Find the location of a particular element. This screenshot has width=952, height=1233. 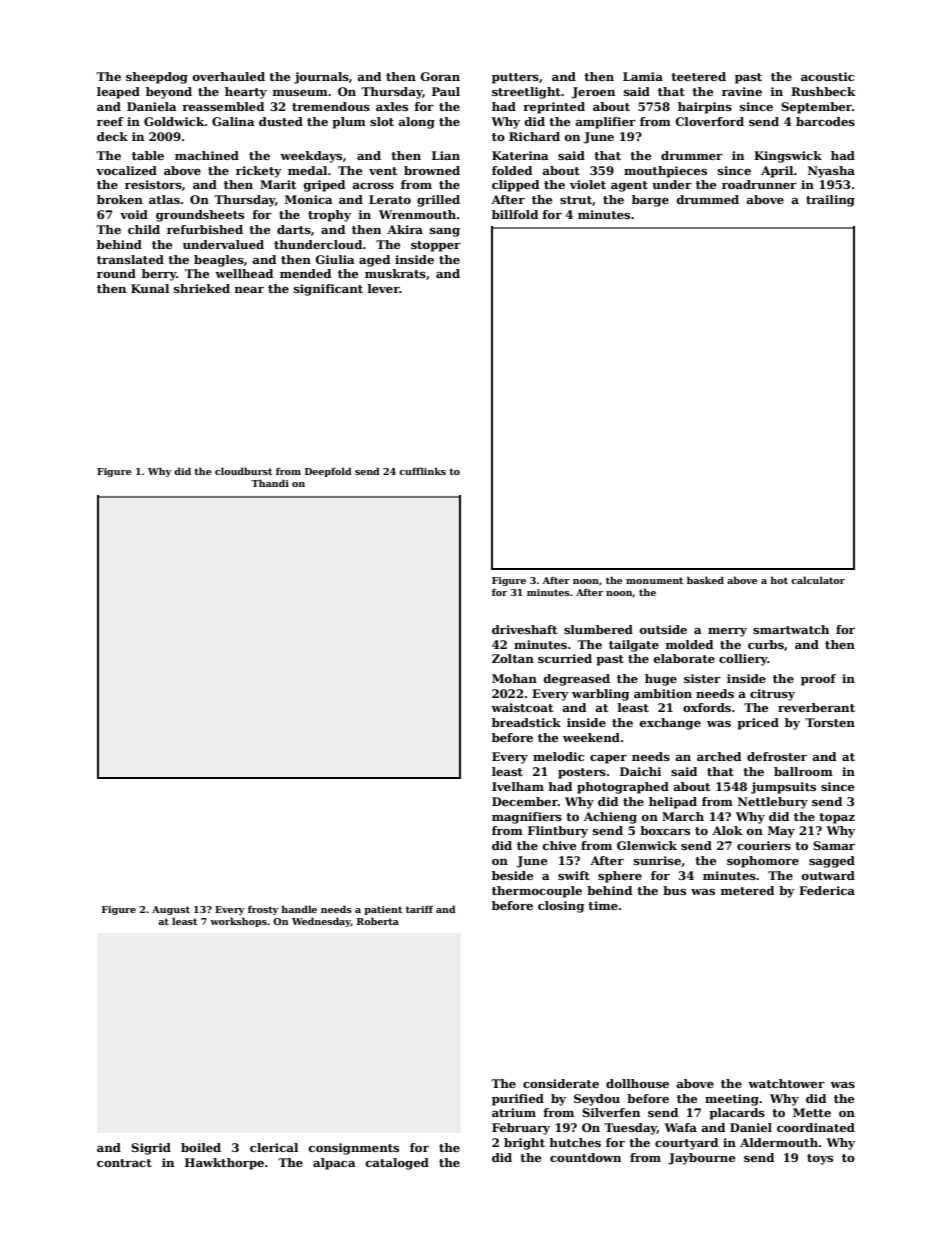

billfold is located at coordinates (515, 214).
